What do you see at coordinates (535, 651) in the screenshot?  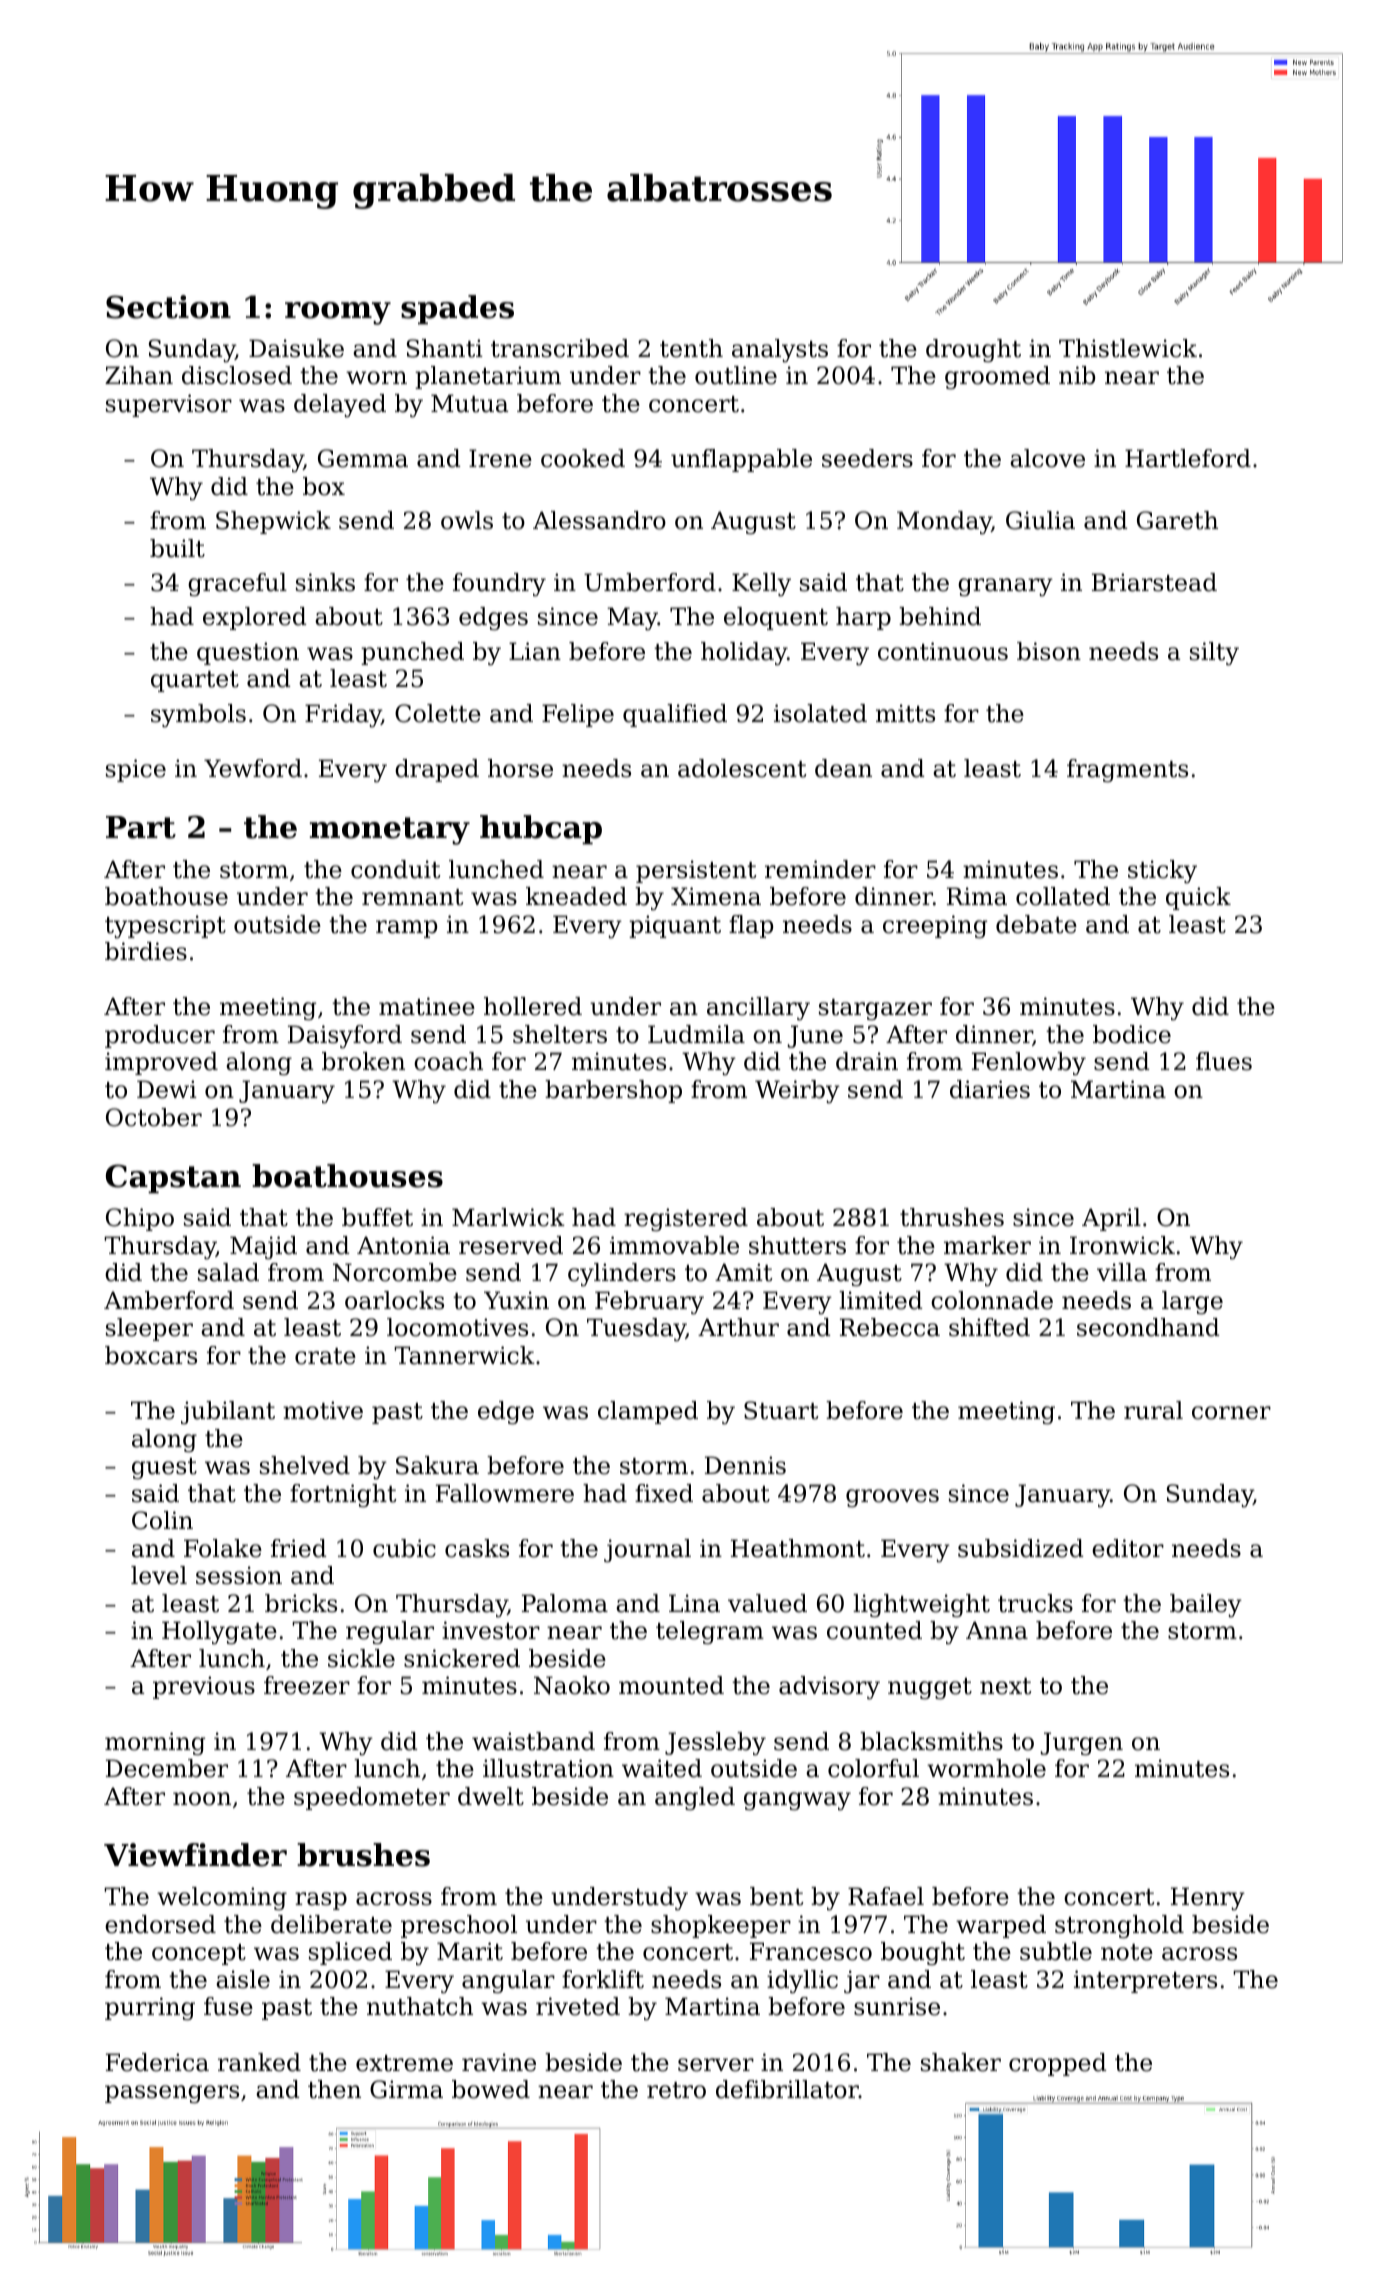 I see `Lian` at bounding box center [535, 651].
